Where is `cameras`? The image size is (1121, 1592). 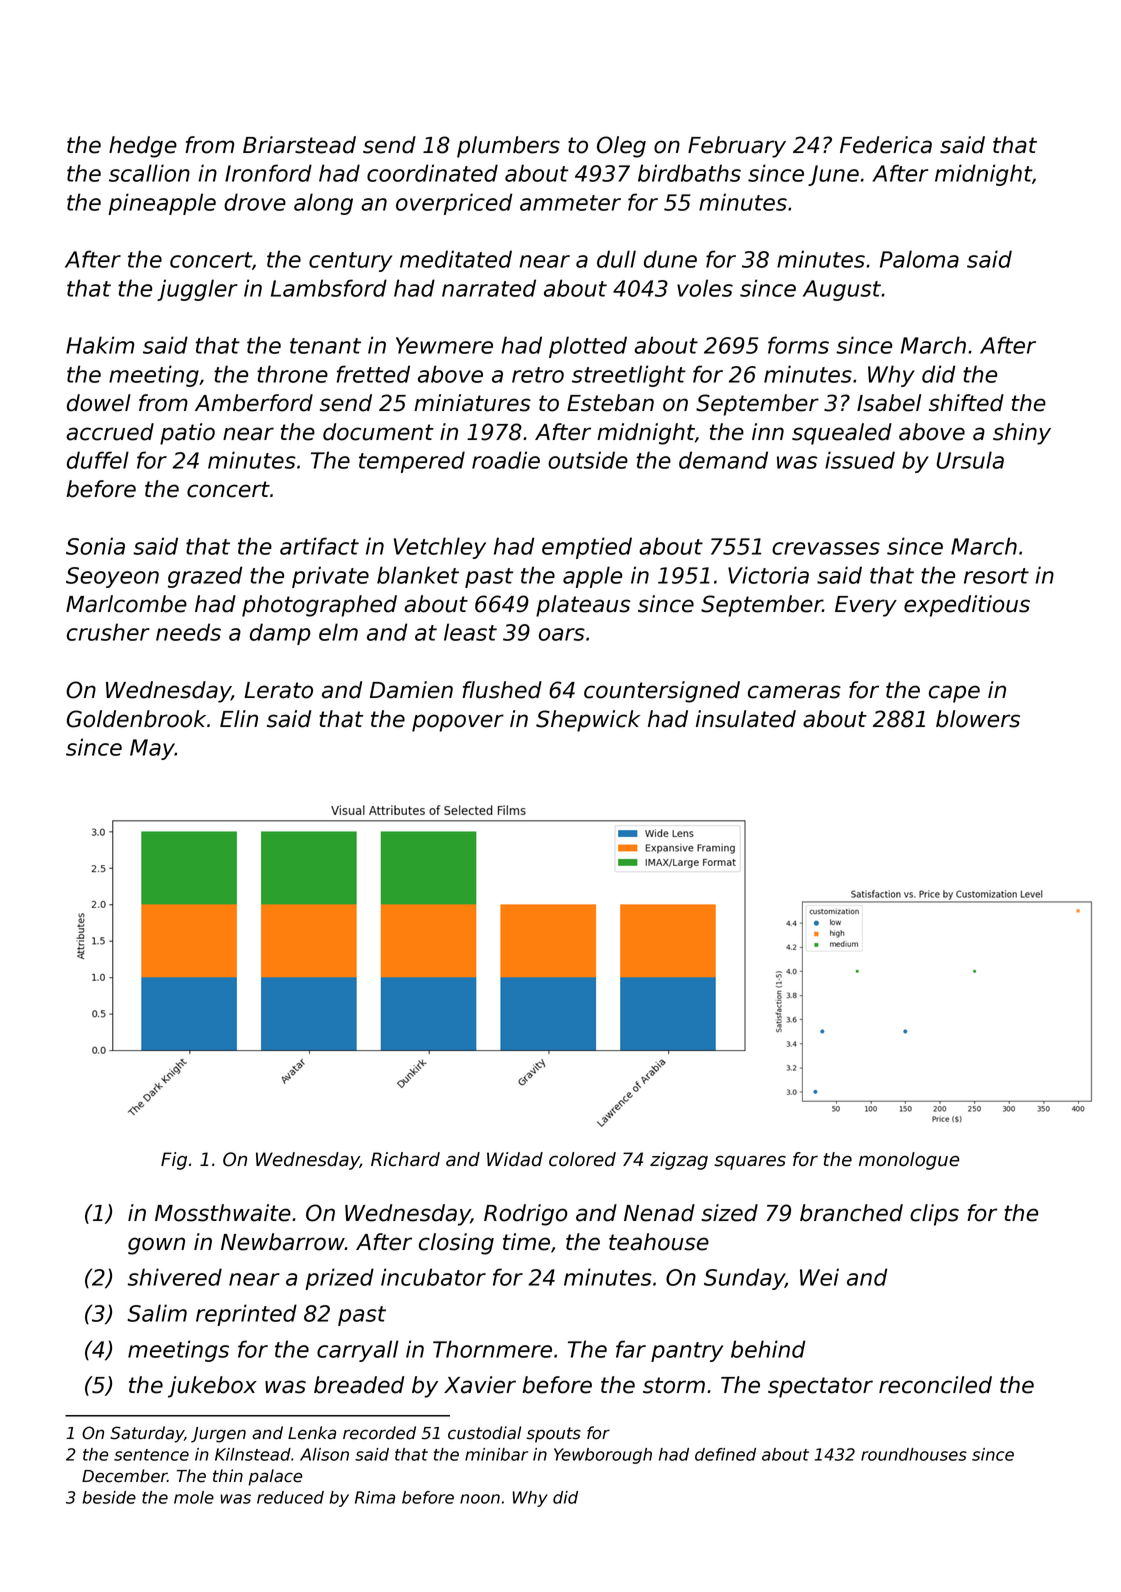 cameras is located at coordinates (794, 692).
